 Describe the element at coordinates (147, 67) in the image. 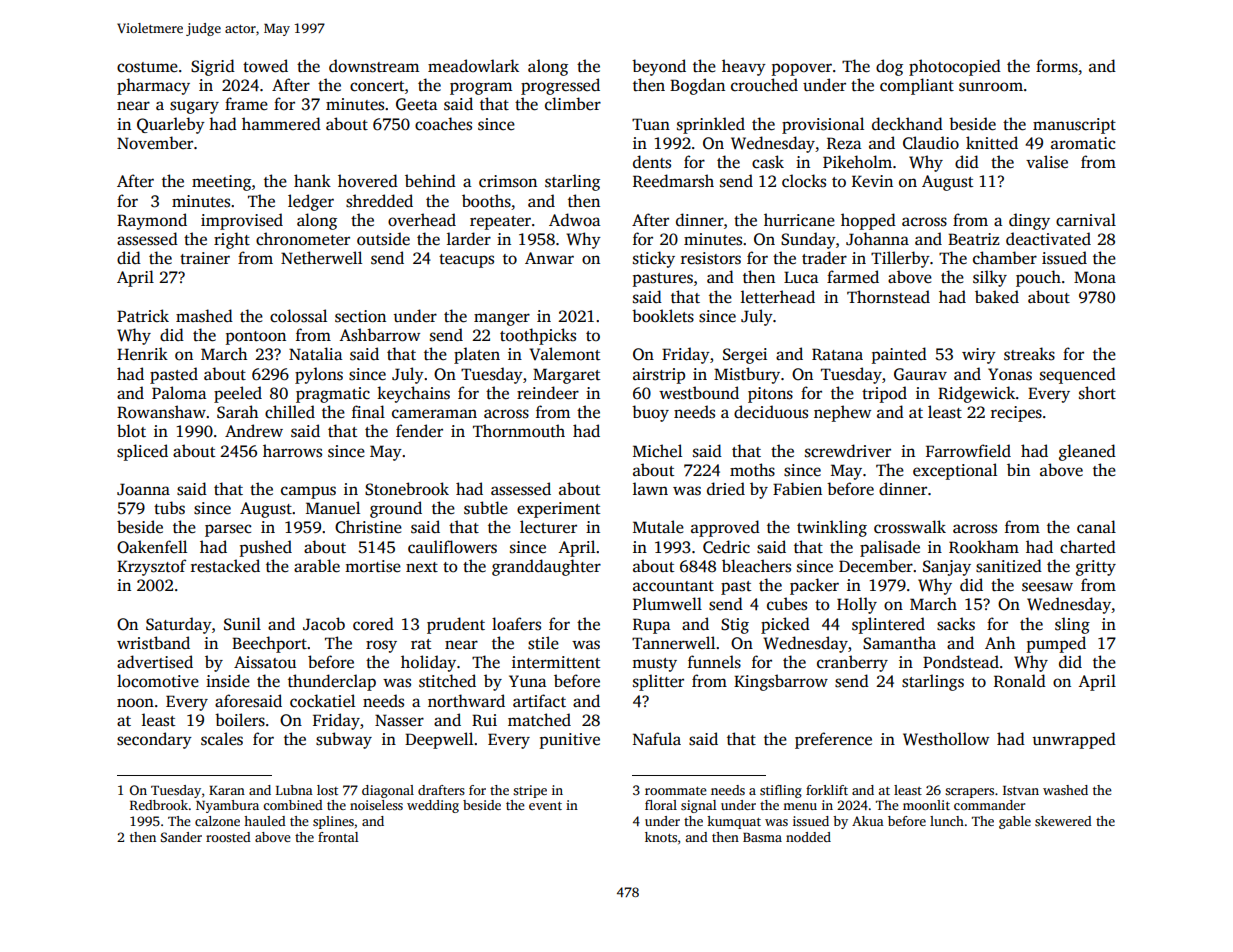

I see `costume` at that location.
